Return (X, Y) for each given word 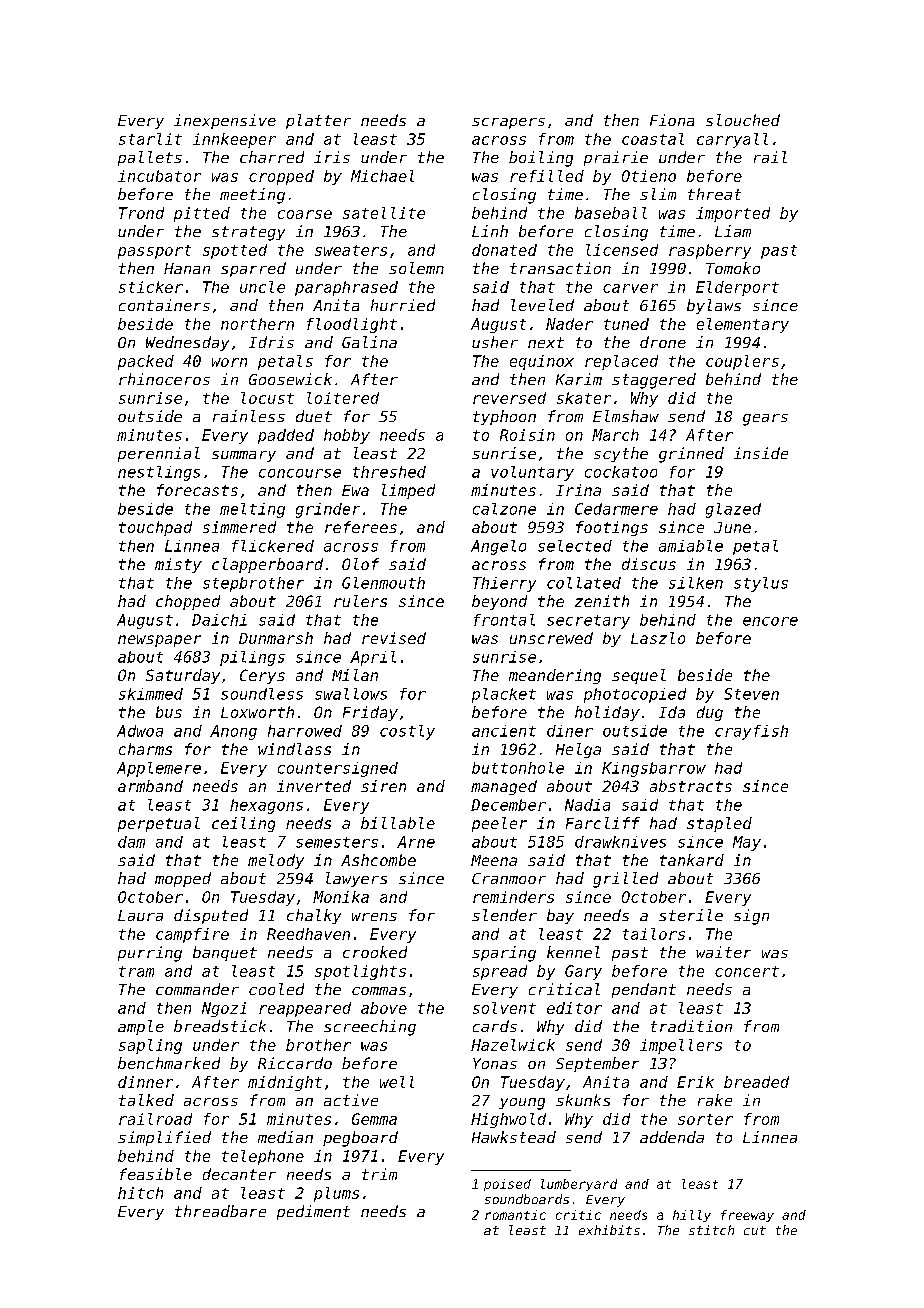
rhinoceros (164, 379)
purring (150, 954)
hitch (140, 1193)
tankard (692, 860)
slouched (743, 120)
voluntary (532, 473)
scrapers (508, 123)
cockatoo (621, 472)
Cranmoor (509, 878)
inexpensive (225, 121)
